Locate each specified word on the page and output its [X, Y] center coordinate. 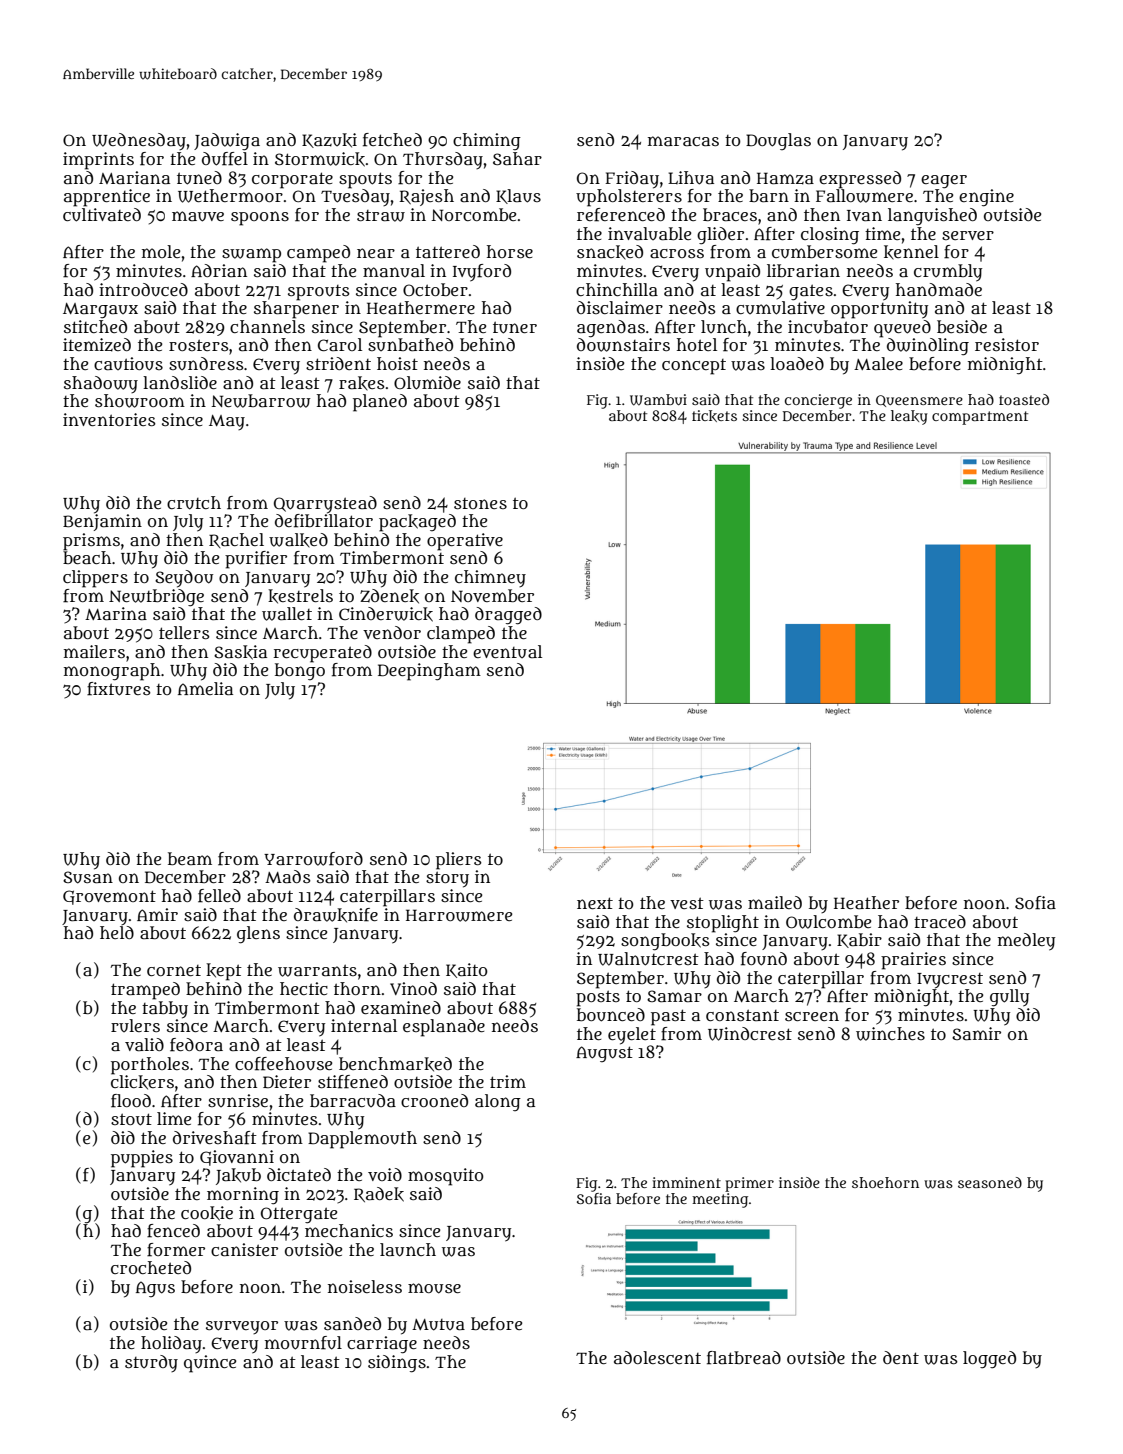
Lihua [691, 178]
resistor [1007, 344]
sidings [397, 1364]
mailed [775, 902]
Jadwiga [227, 142]
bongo [300, 671]
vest [687, 903]
